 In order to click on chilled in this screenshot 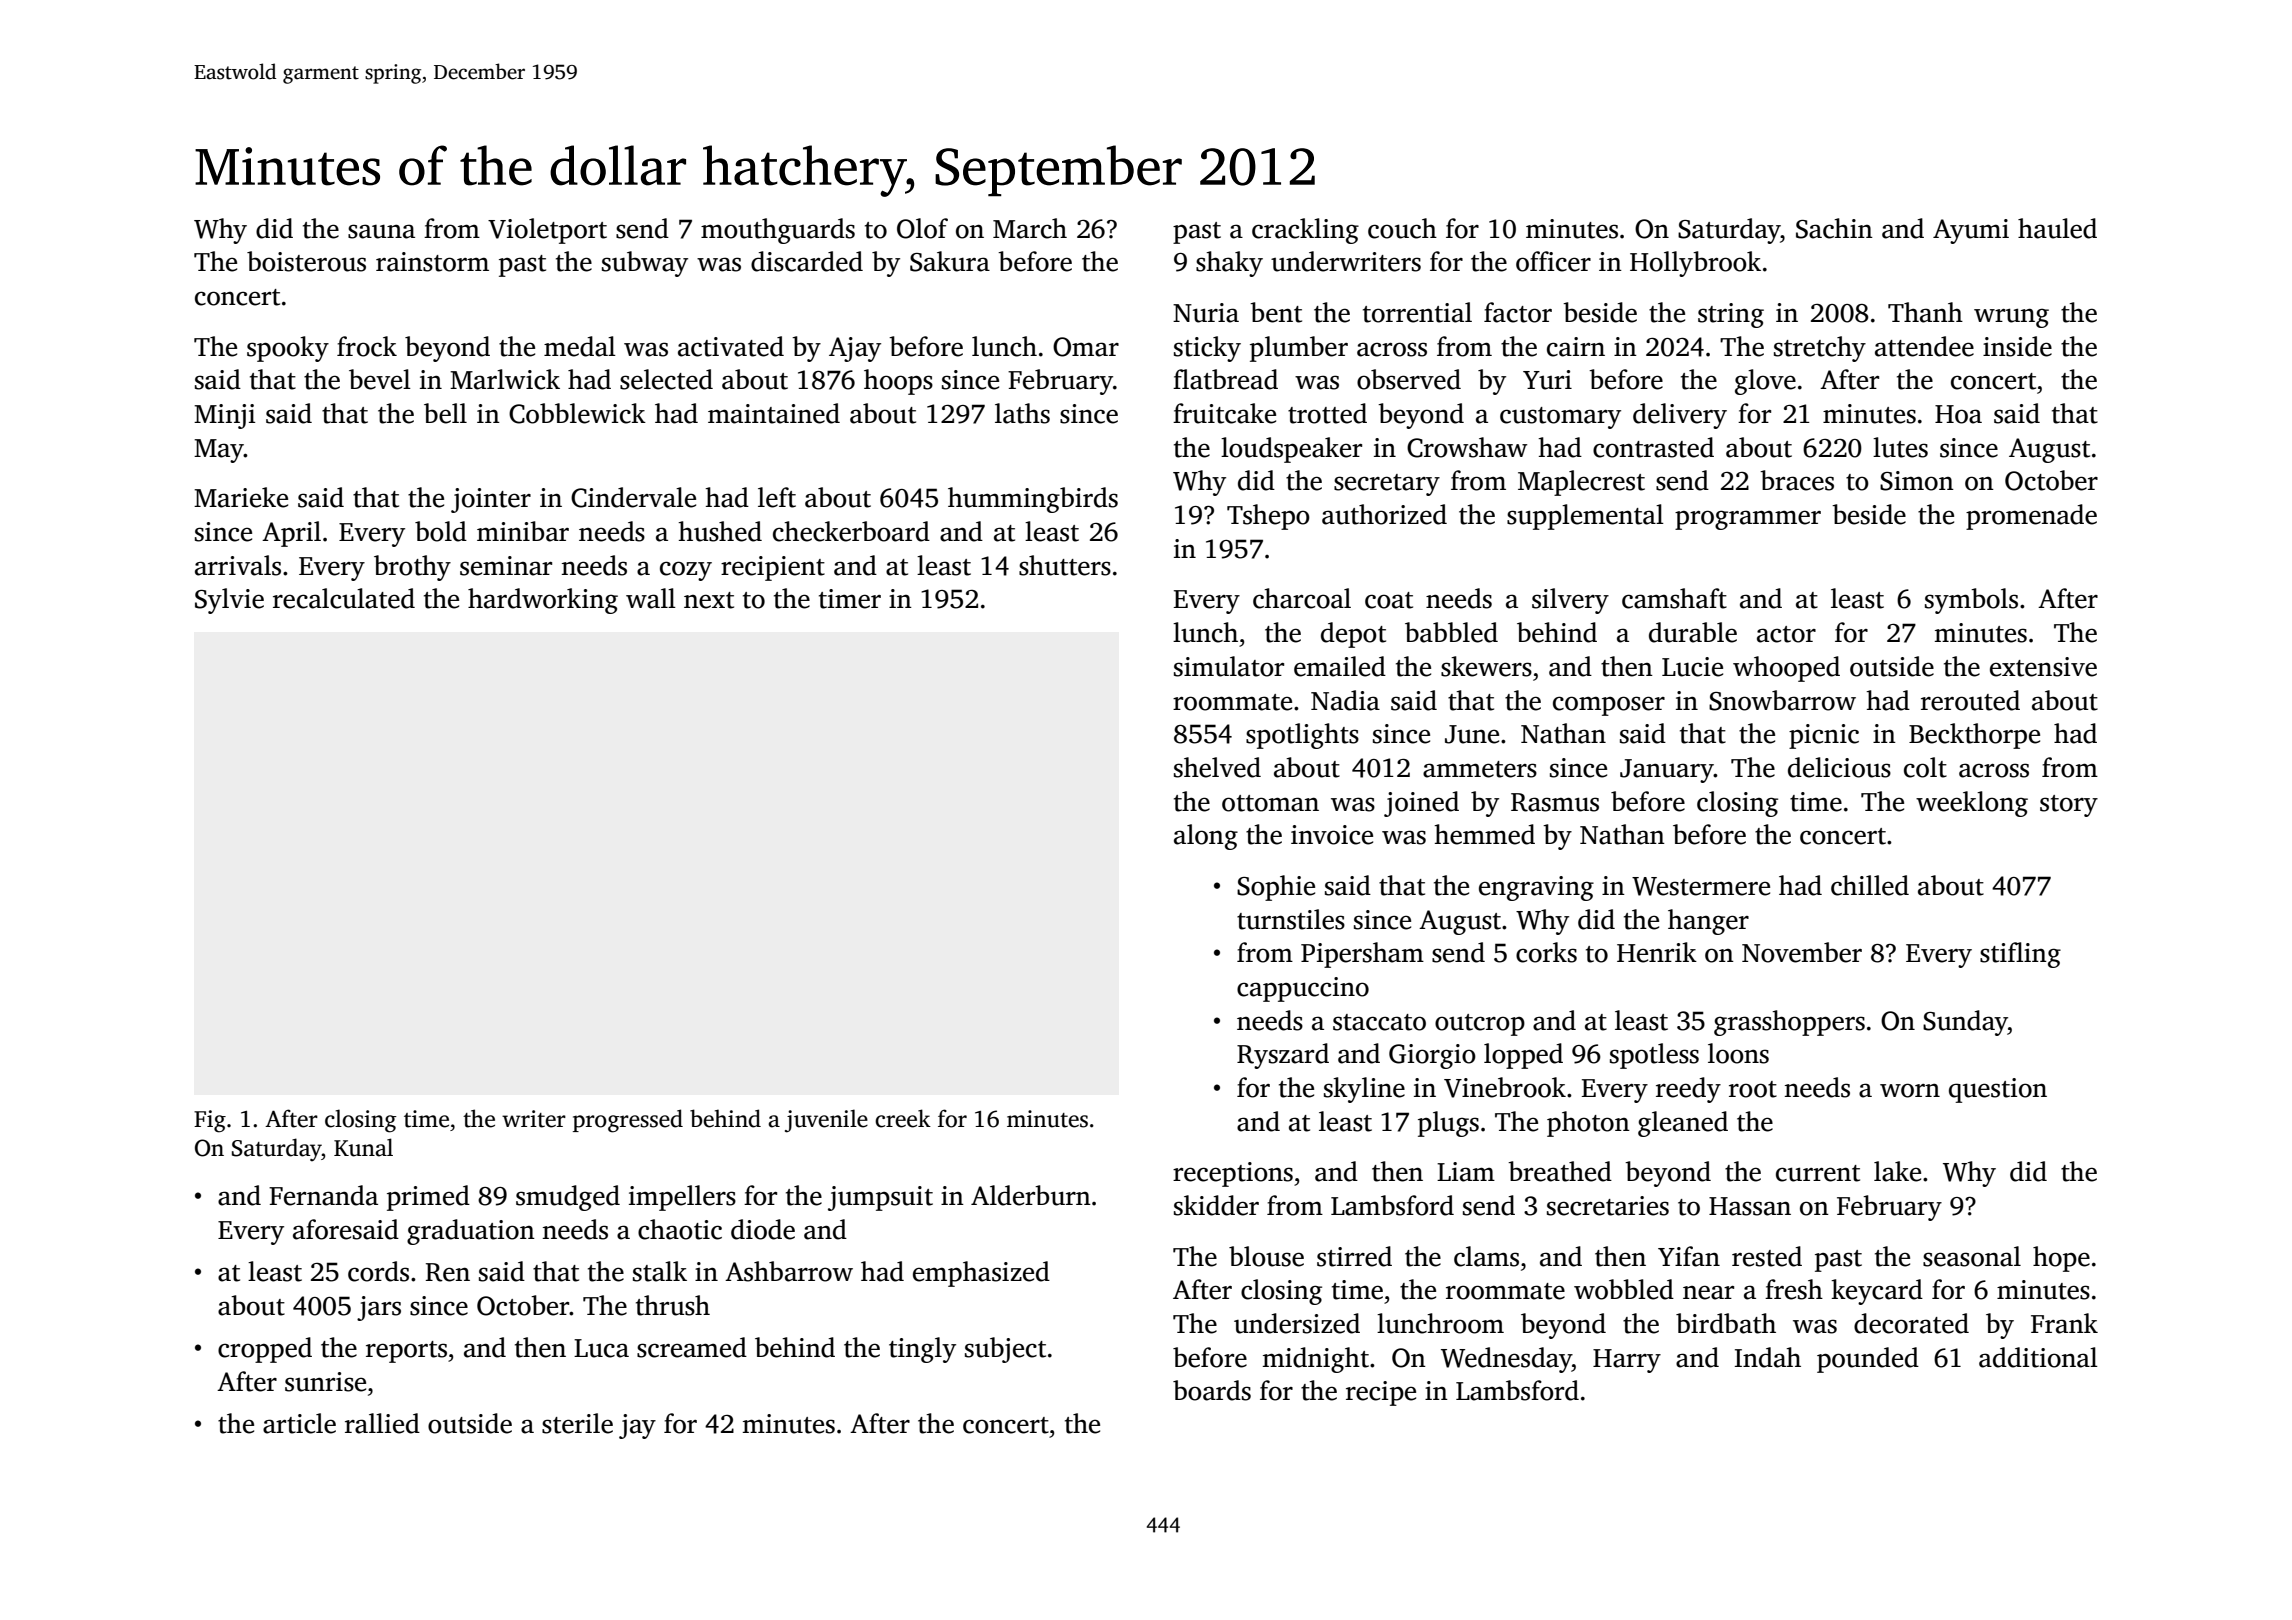, I will do `click(1870, 885)`.
